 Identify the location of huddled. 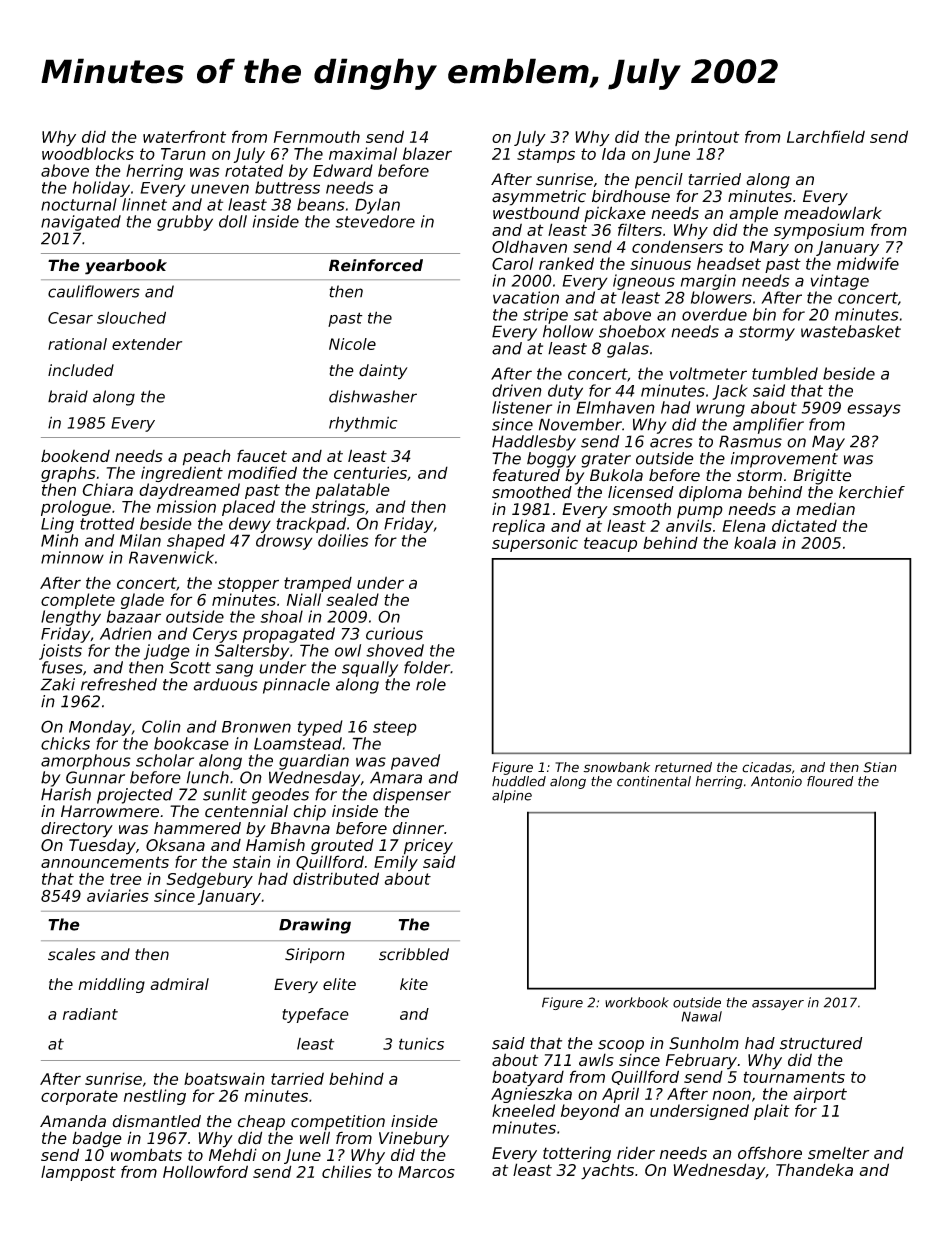
(519, 781).
